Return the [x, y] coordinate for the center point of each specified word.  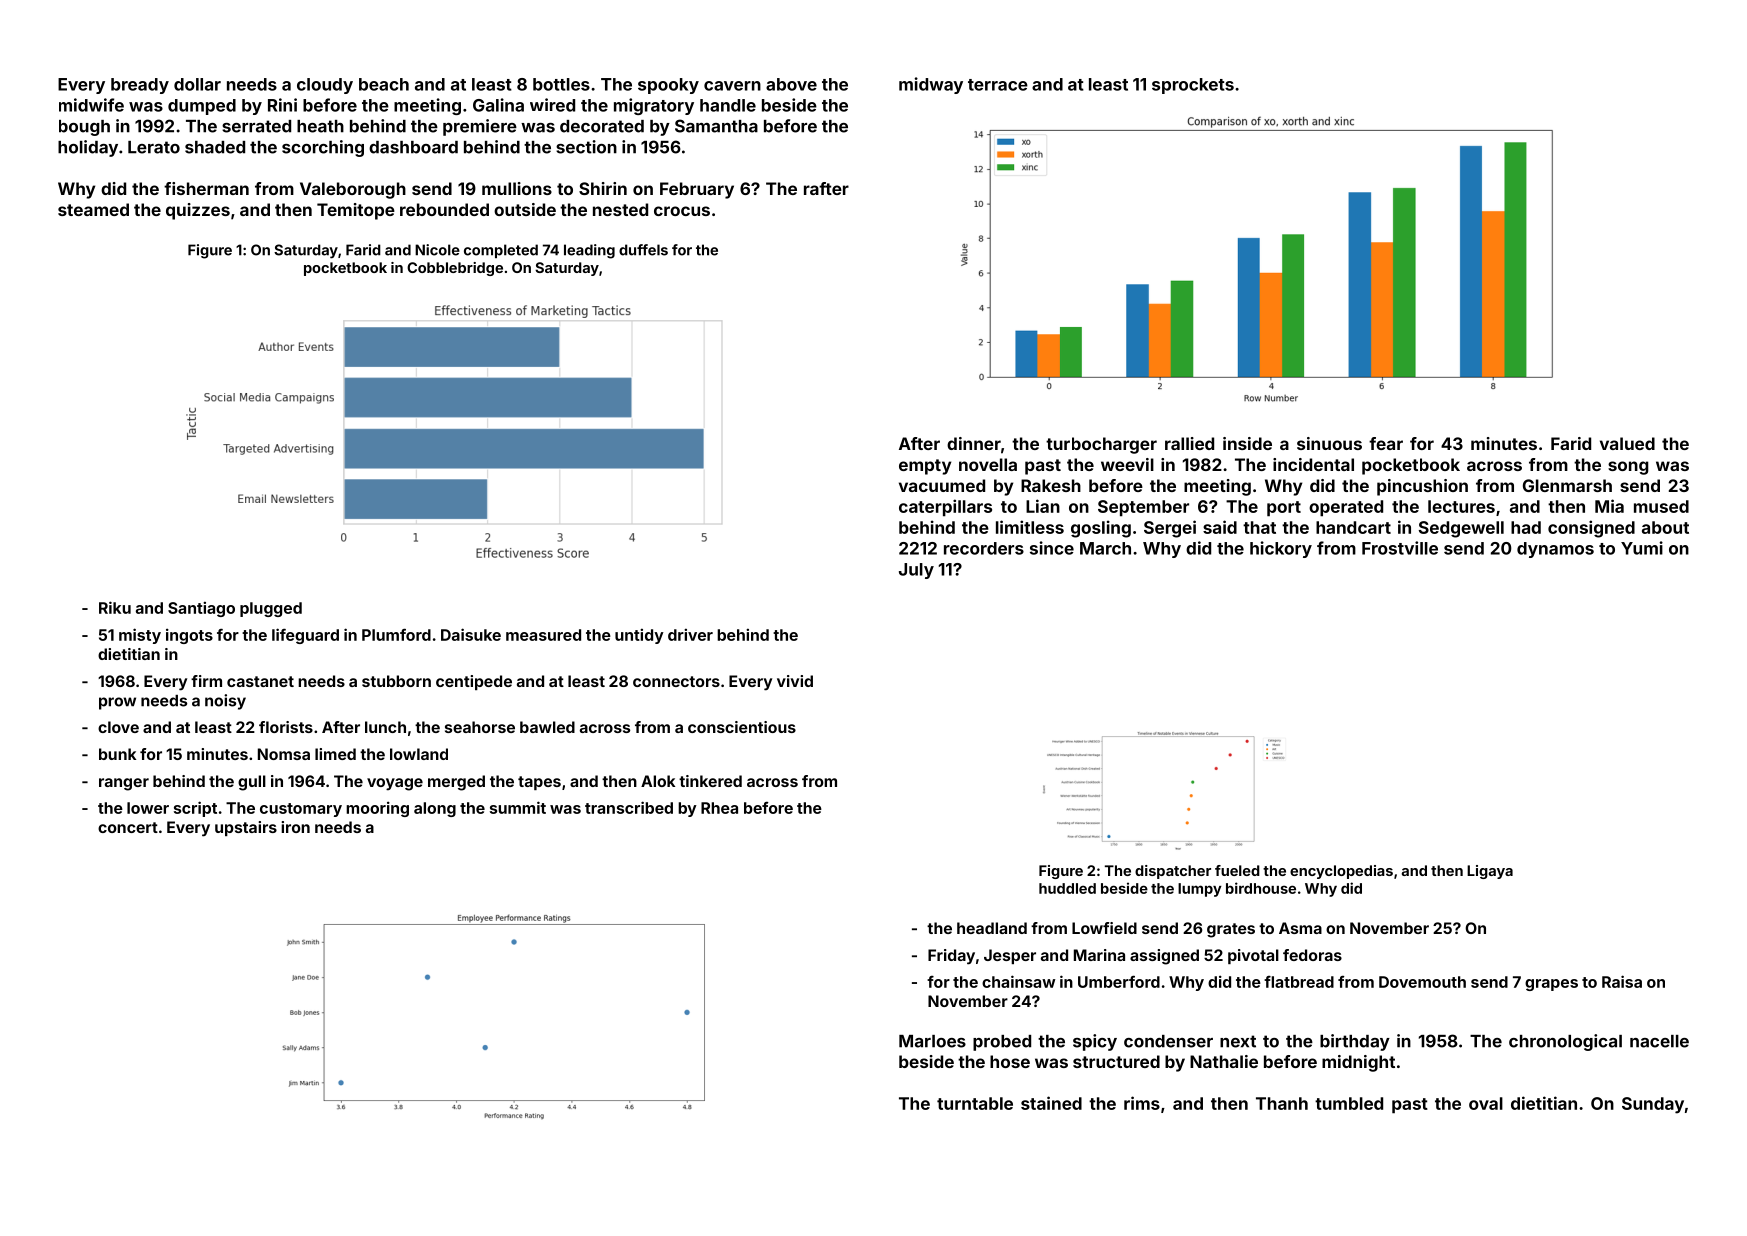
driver [690, 634]
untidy [639, 636]
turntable [975, 1103]
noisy [225, 702]
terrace [998, 85]
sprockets [1193, 86]
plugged [271, 609]
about [1665, 527]
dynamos [1555, 550]
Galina [498, 105]
